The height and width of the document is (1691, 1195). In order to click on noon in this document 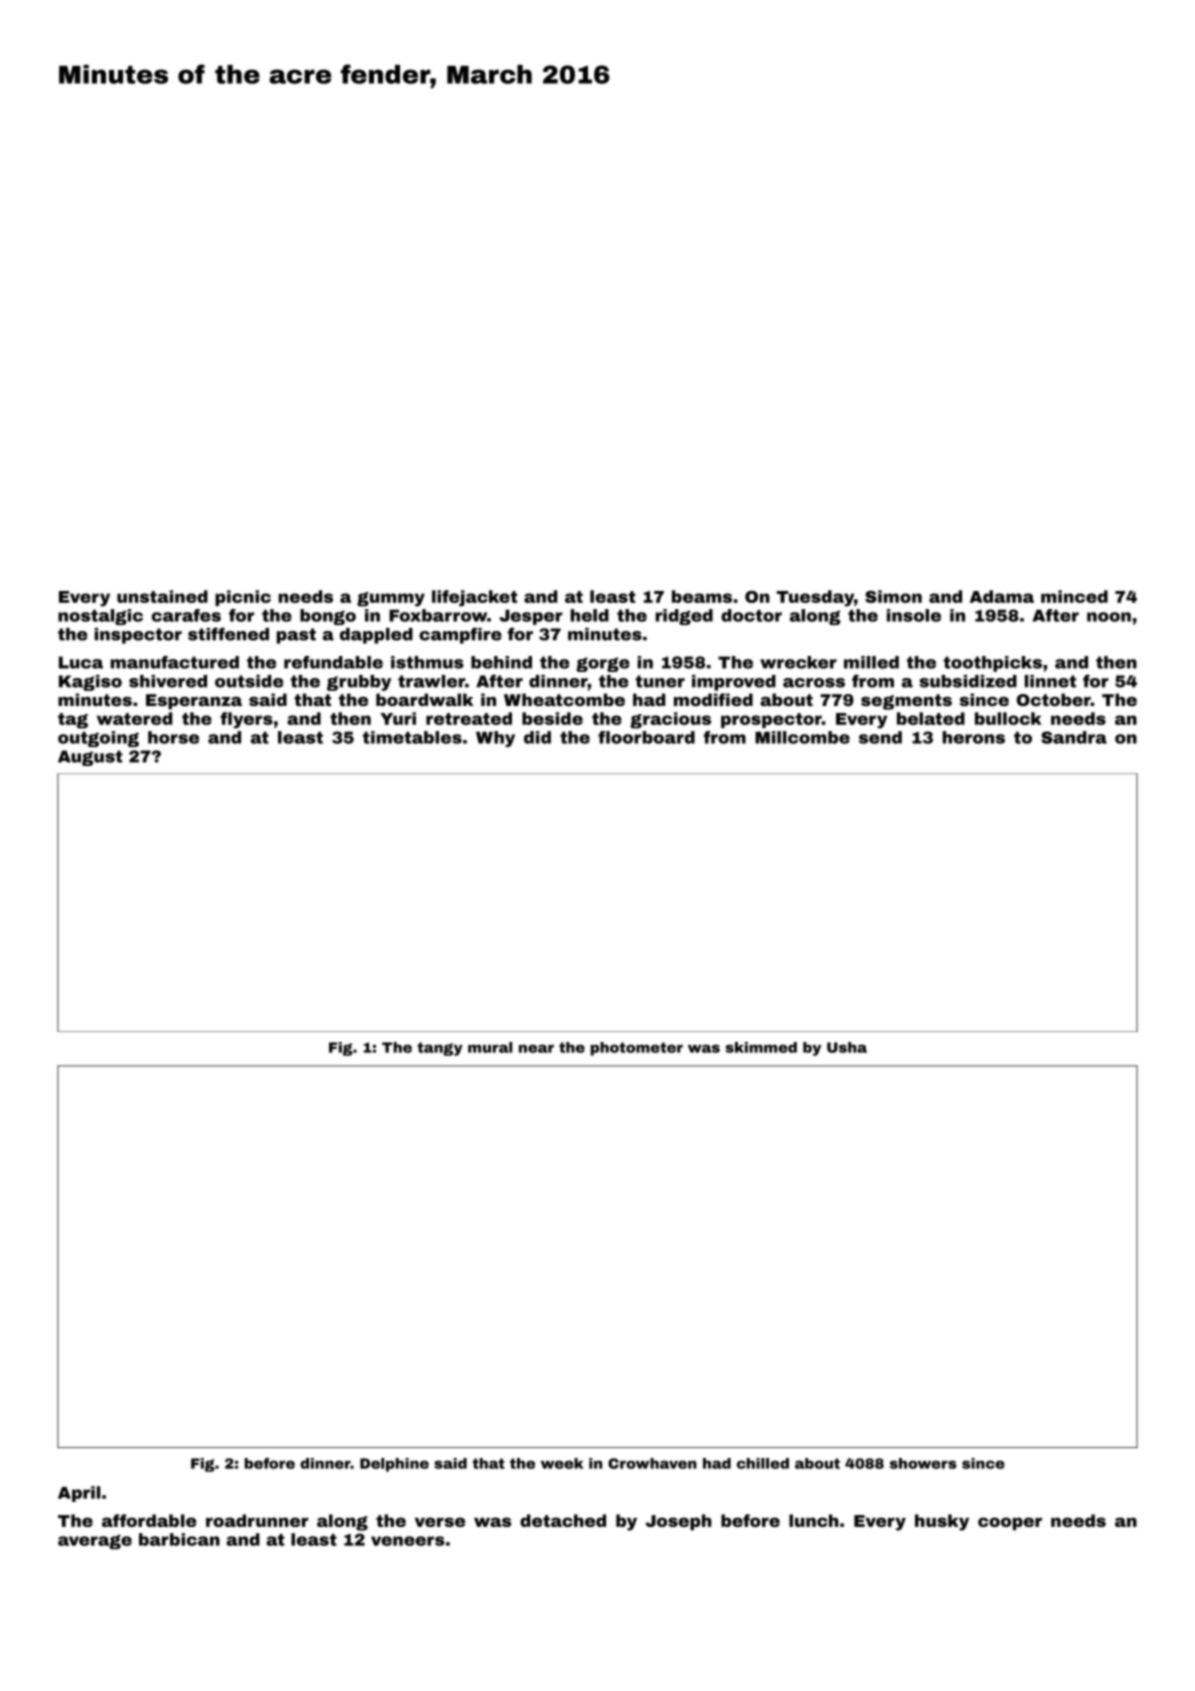, I will do `click(1109, 617)`.
